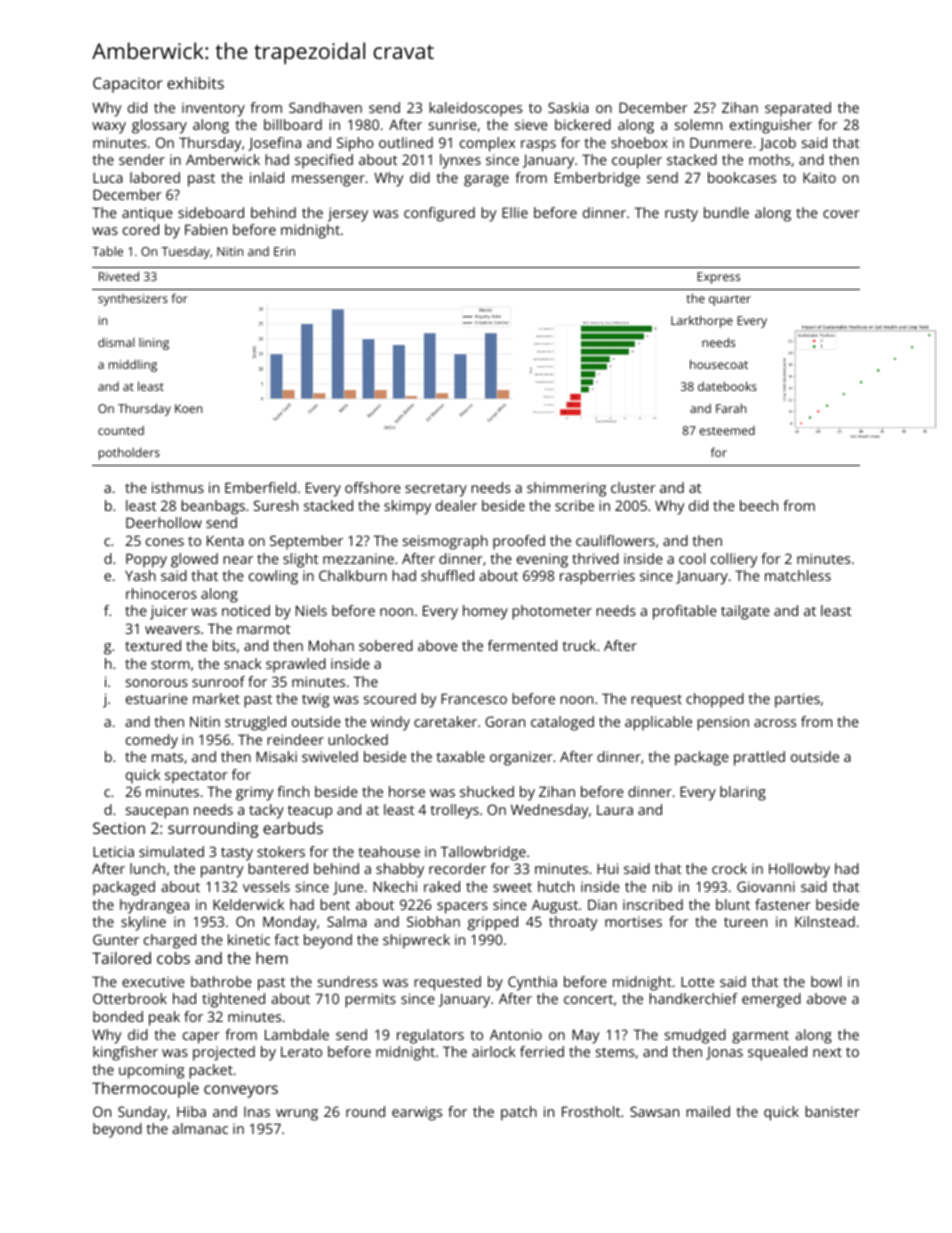 The image size is (952, 1233). What do you see at coordinates (531, 124) in the screenshot?
I see `sieve` at bounding box center [531, 124].
